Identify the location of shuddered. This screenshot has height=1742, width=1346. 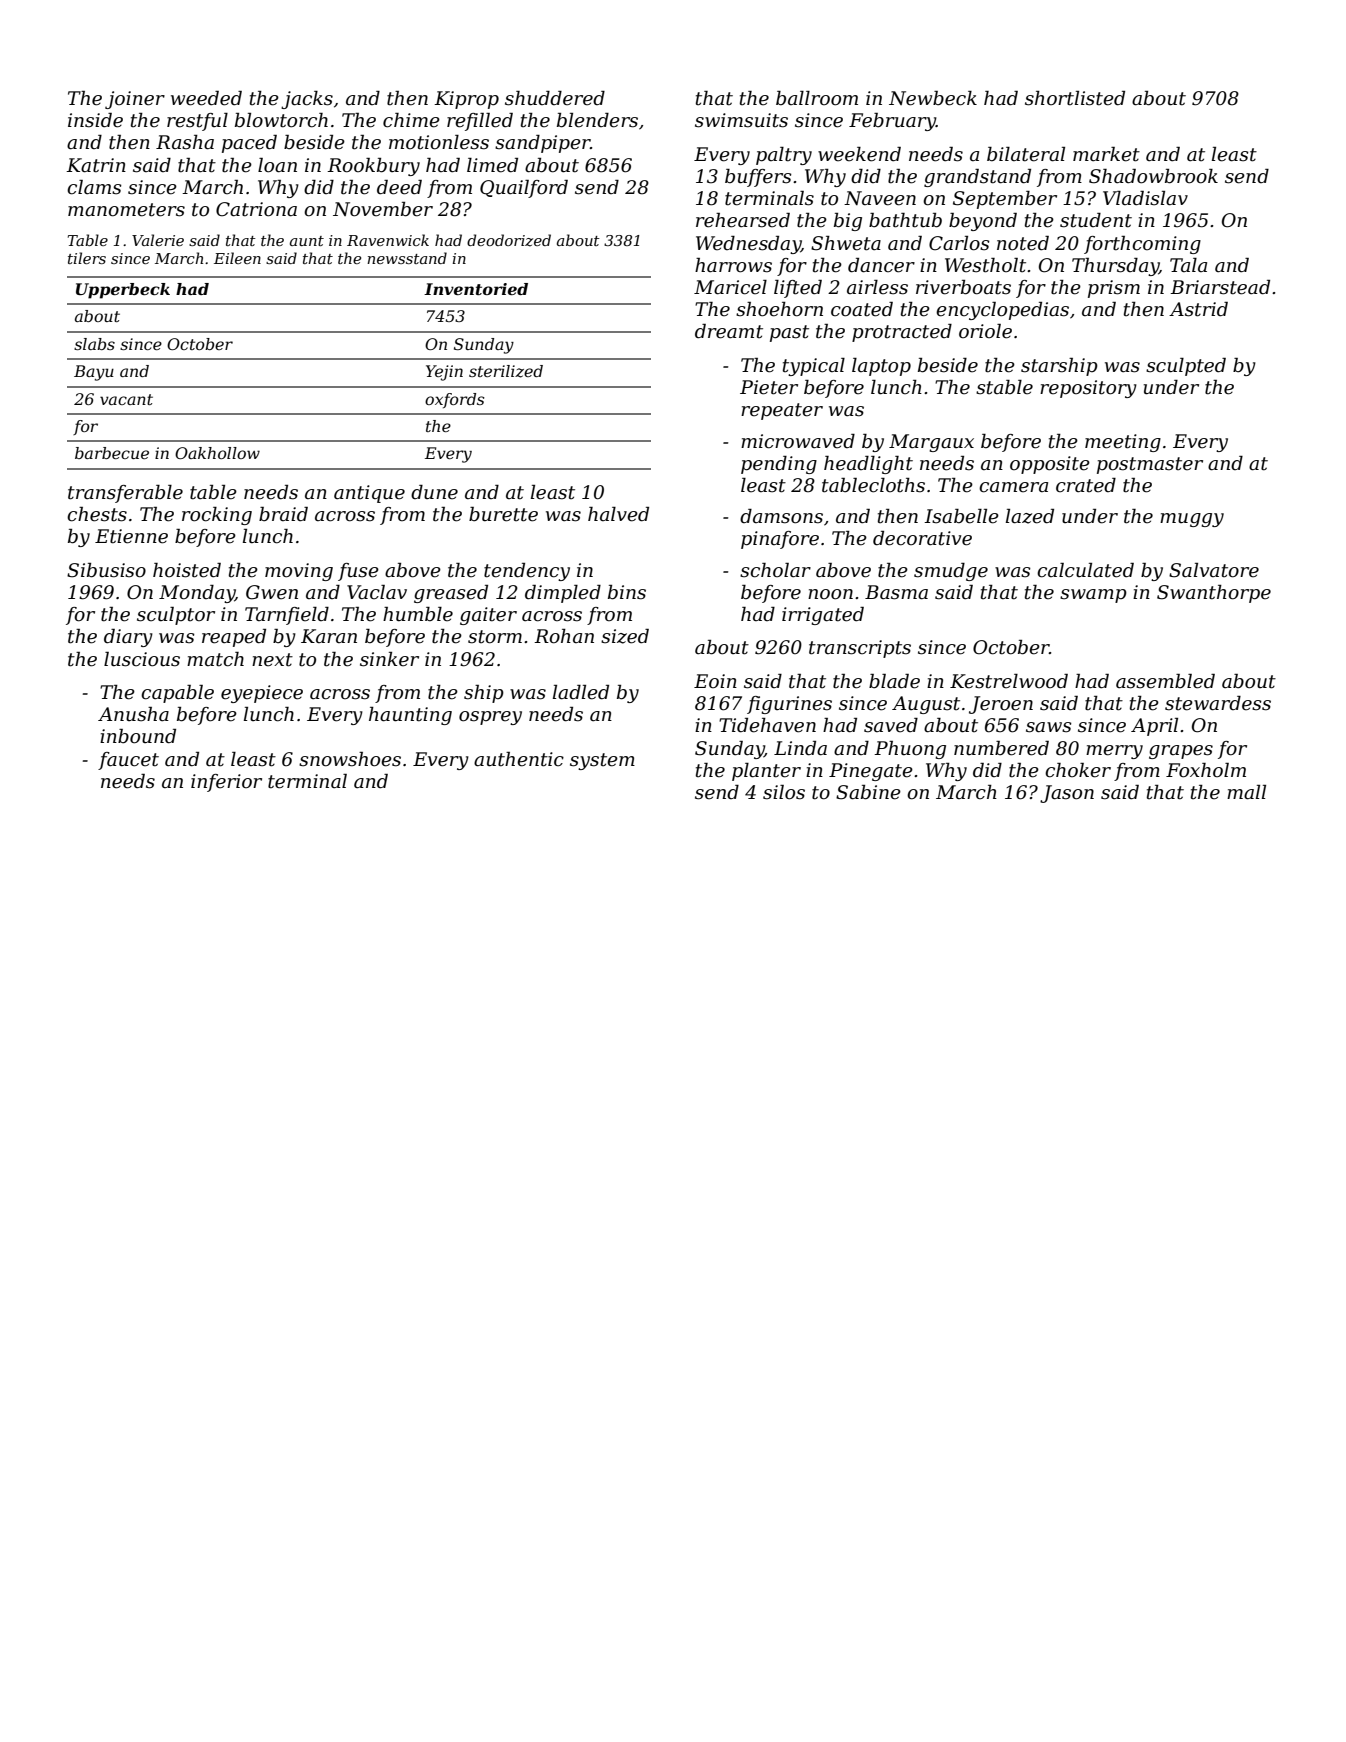
(555, 98).
